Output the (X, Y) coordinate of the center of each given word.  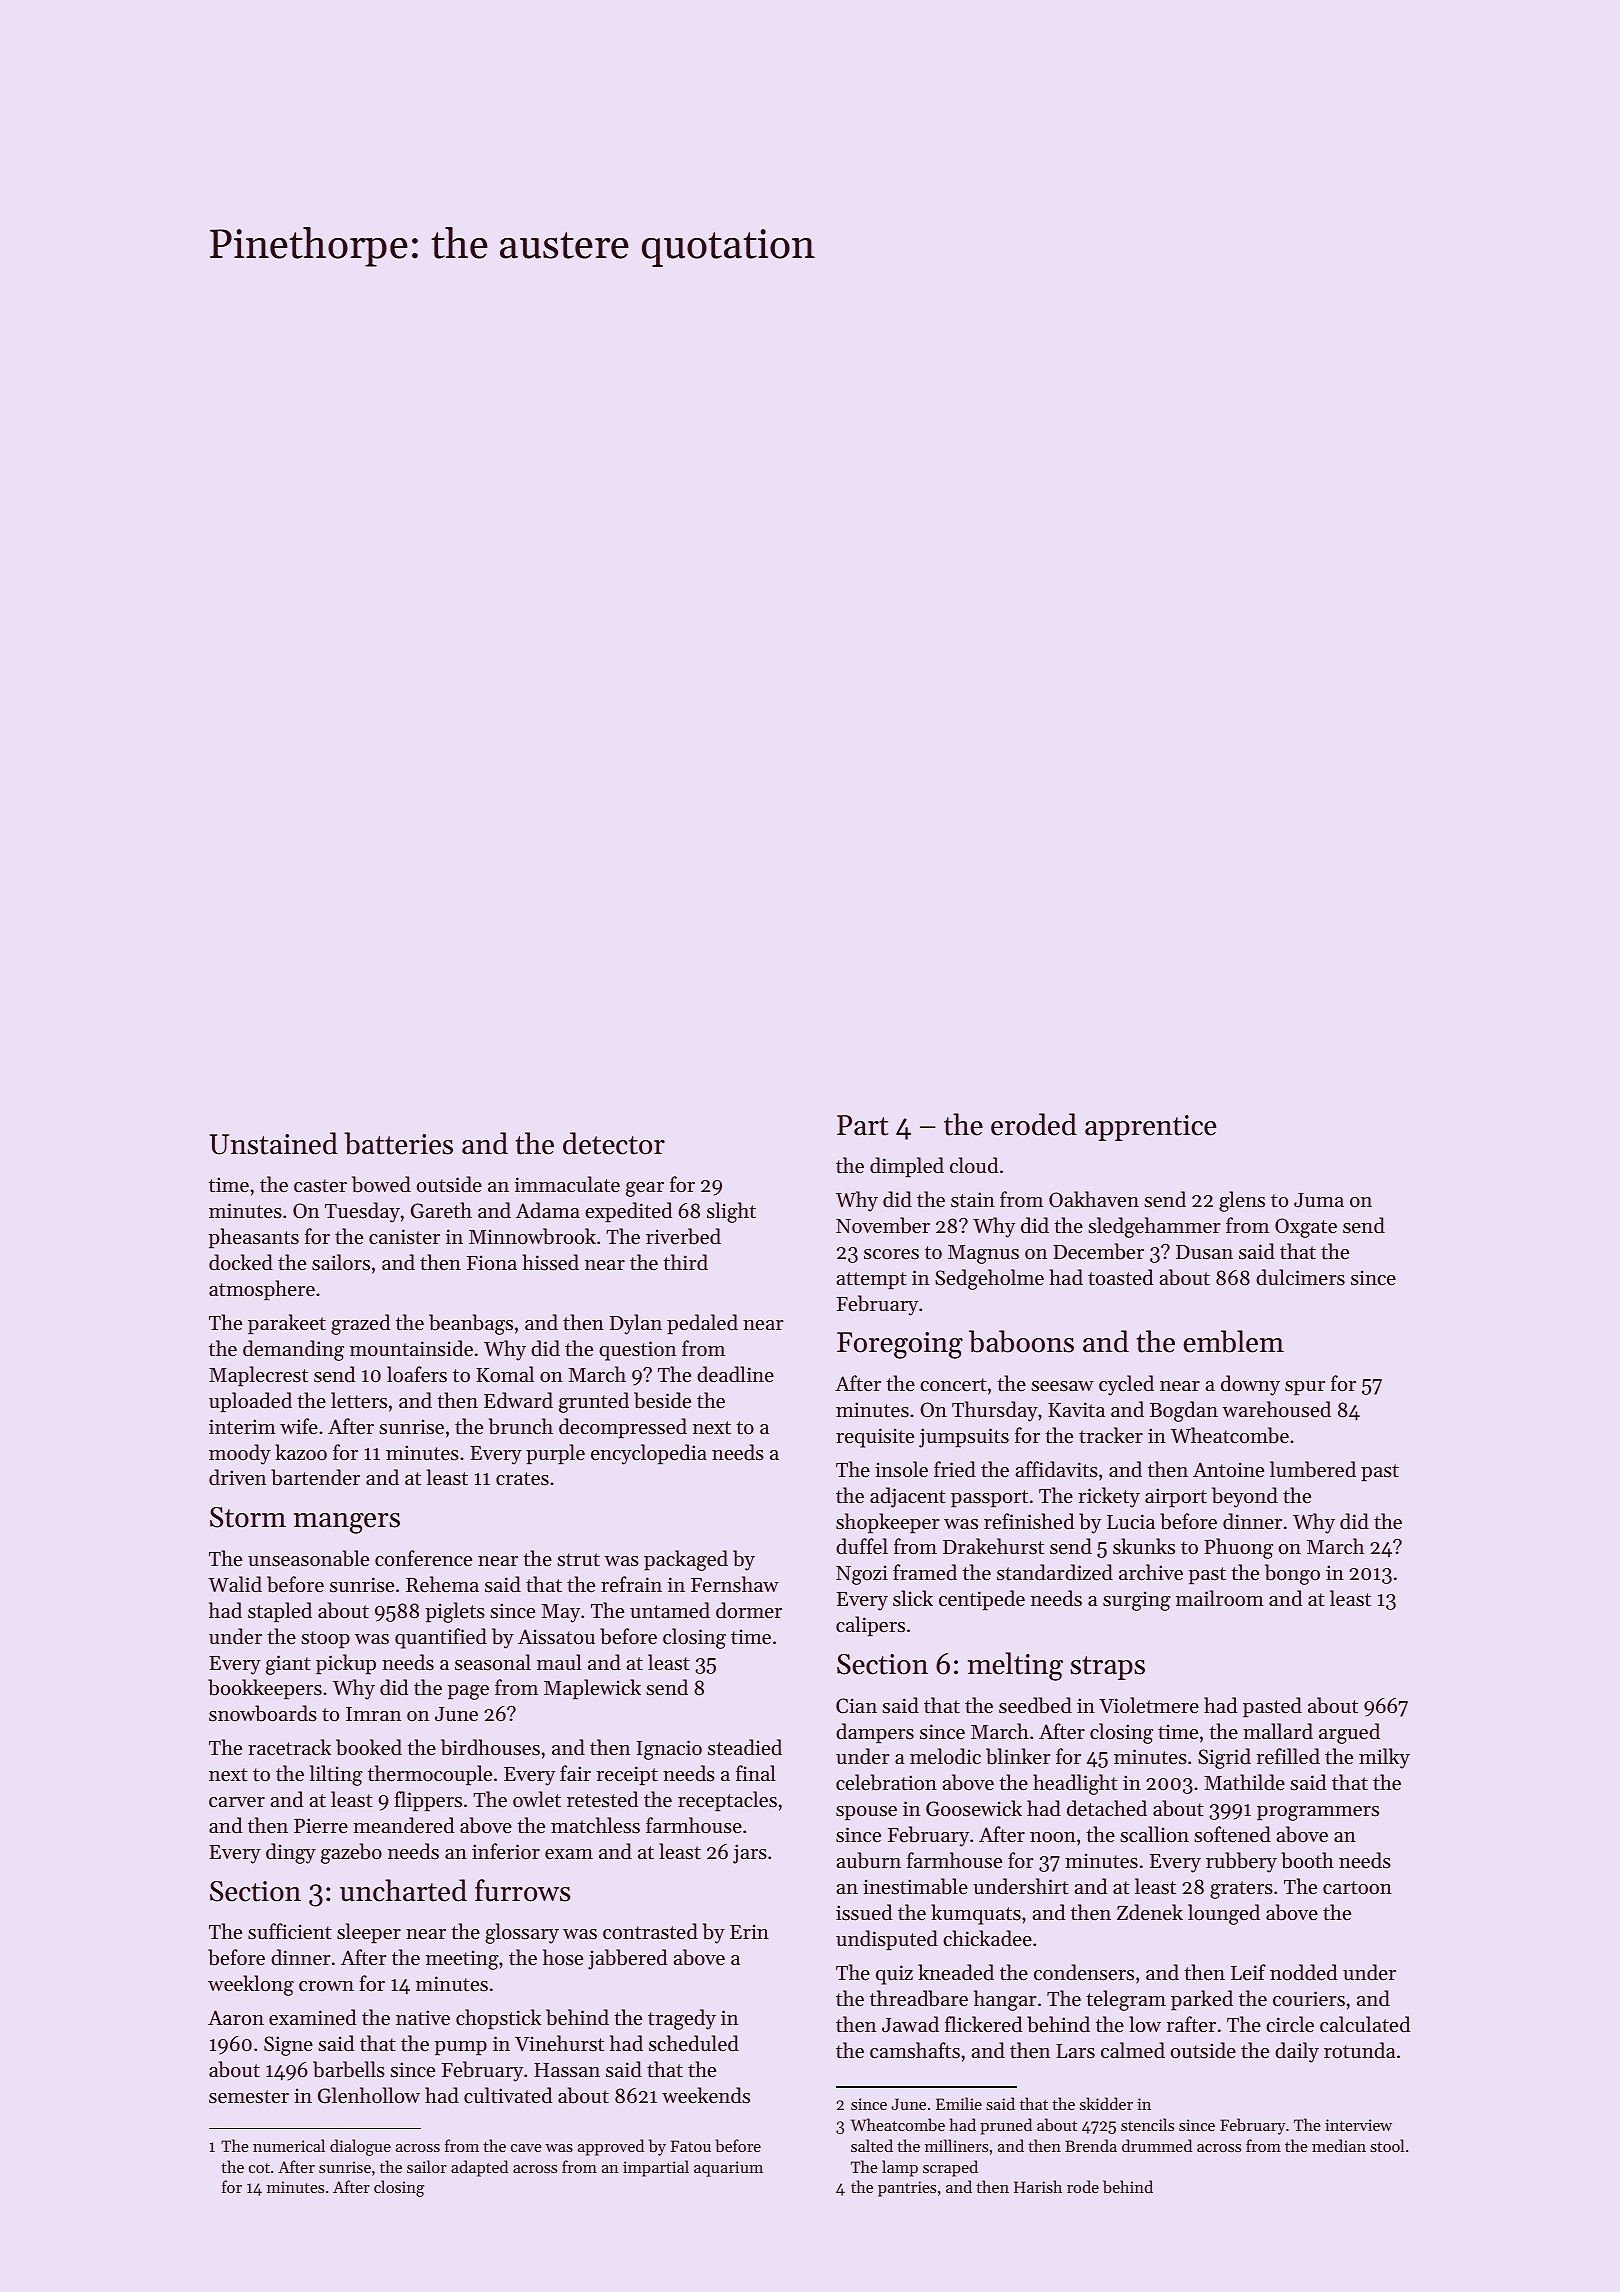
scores (891, 1254)
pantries (907, 2189)
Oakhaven (1094, 1199)
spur (1305, 1388)
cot (259, 2168)
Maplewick (592, 1689)
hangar (1005, 2000)
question (637, 1351)
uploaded (250, 1402)
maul (559, 1662)
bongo (1292, 1574)
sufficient (290, 1931)
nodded (1303, 1972)
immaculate (567, 1184)
